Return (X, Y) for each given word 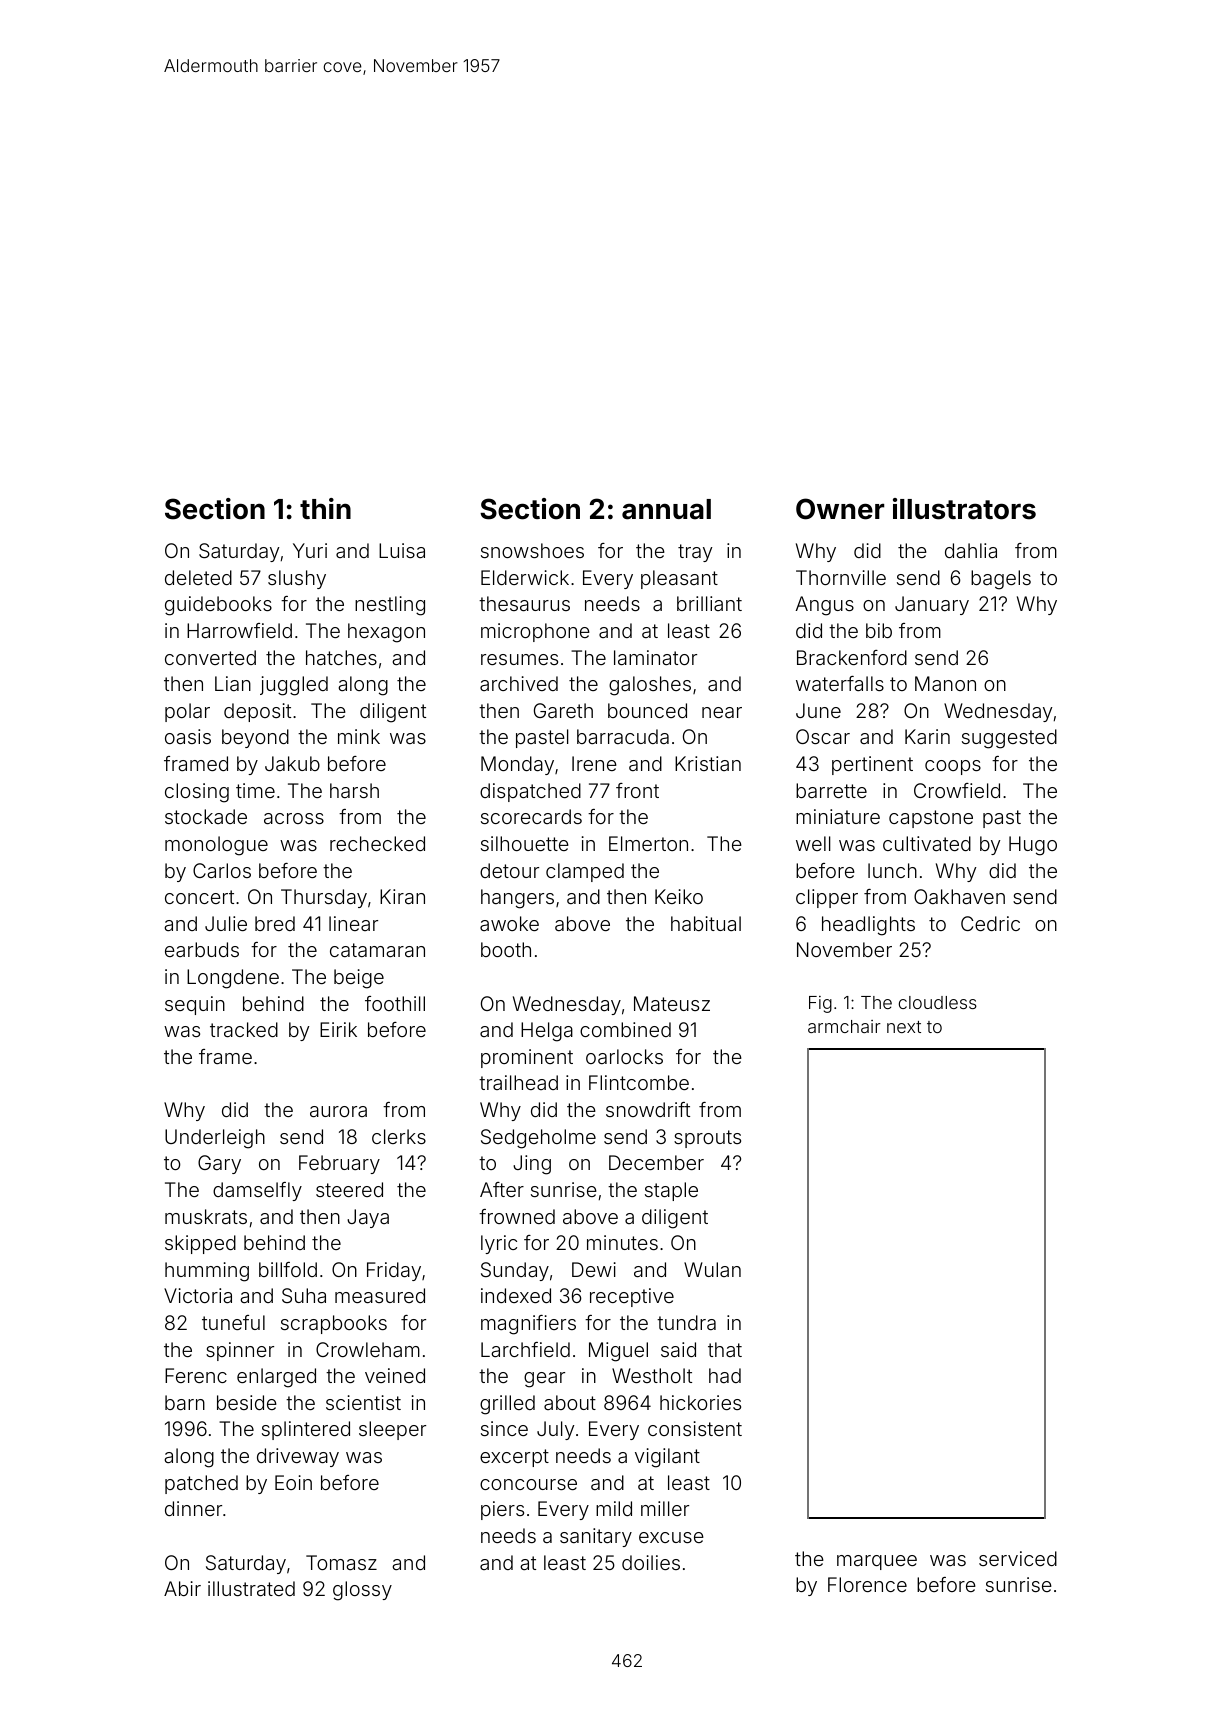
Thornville (841, 577)
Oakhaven (959, 896)
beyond (255, 738)
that (725, 1349)
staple (671, 1191)
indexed (516, 1295)
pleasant (679, 579)
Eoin (293, 1482)
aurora (338, 1111)
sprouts (707, 1139)
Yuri (310, 550)
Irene (594, 763)
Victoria (198, 1295)
